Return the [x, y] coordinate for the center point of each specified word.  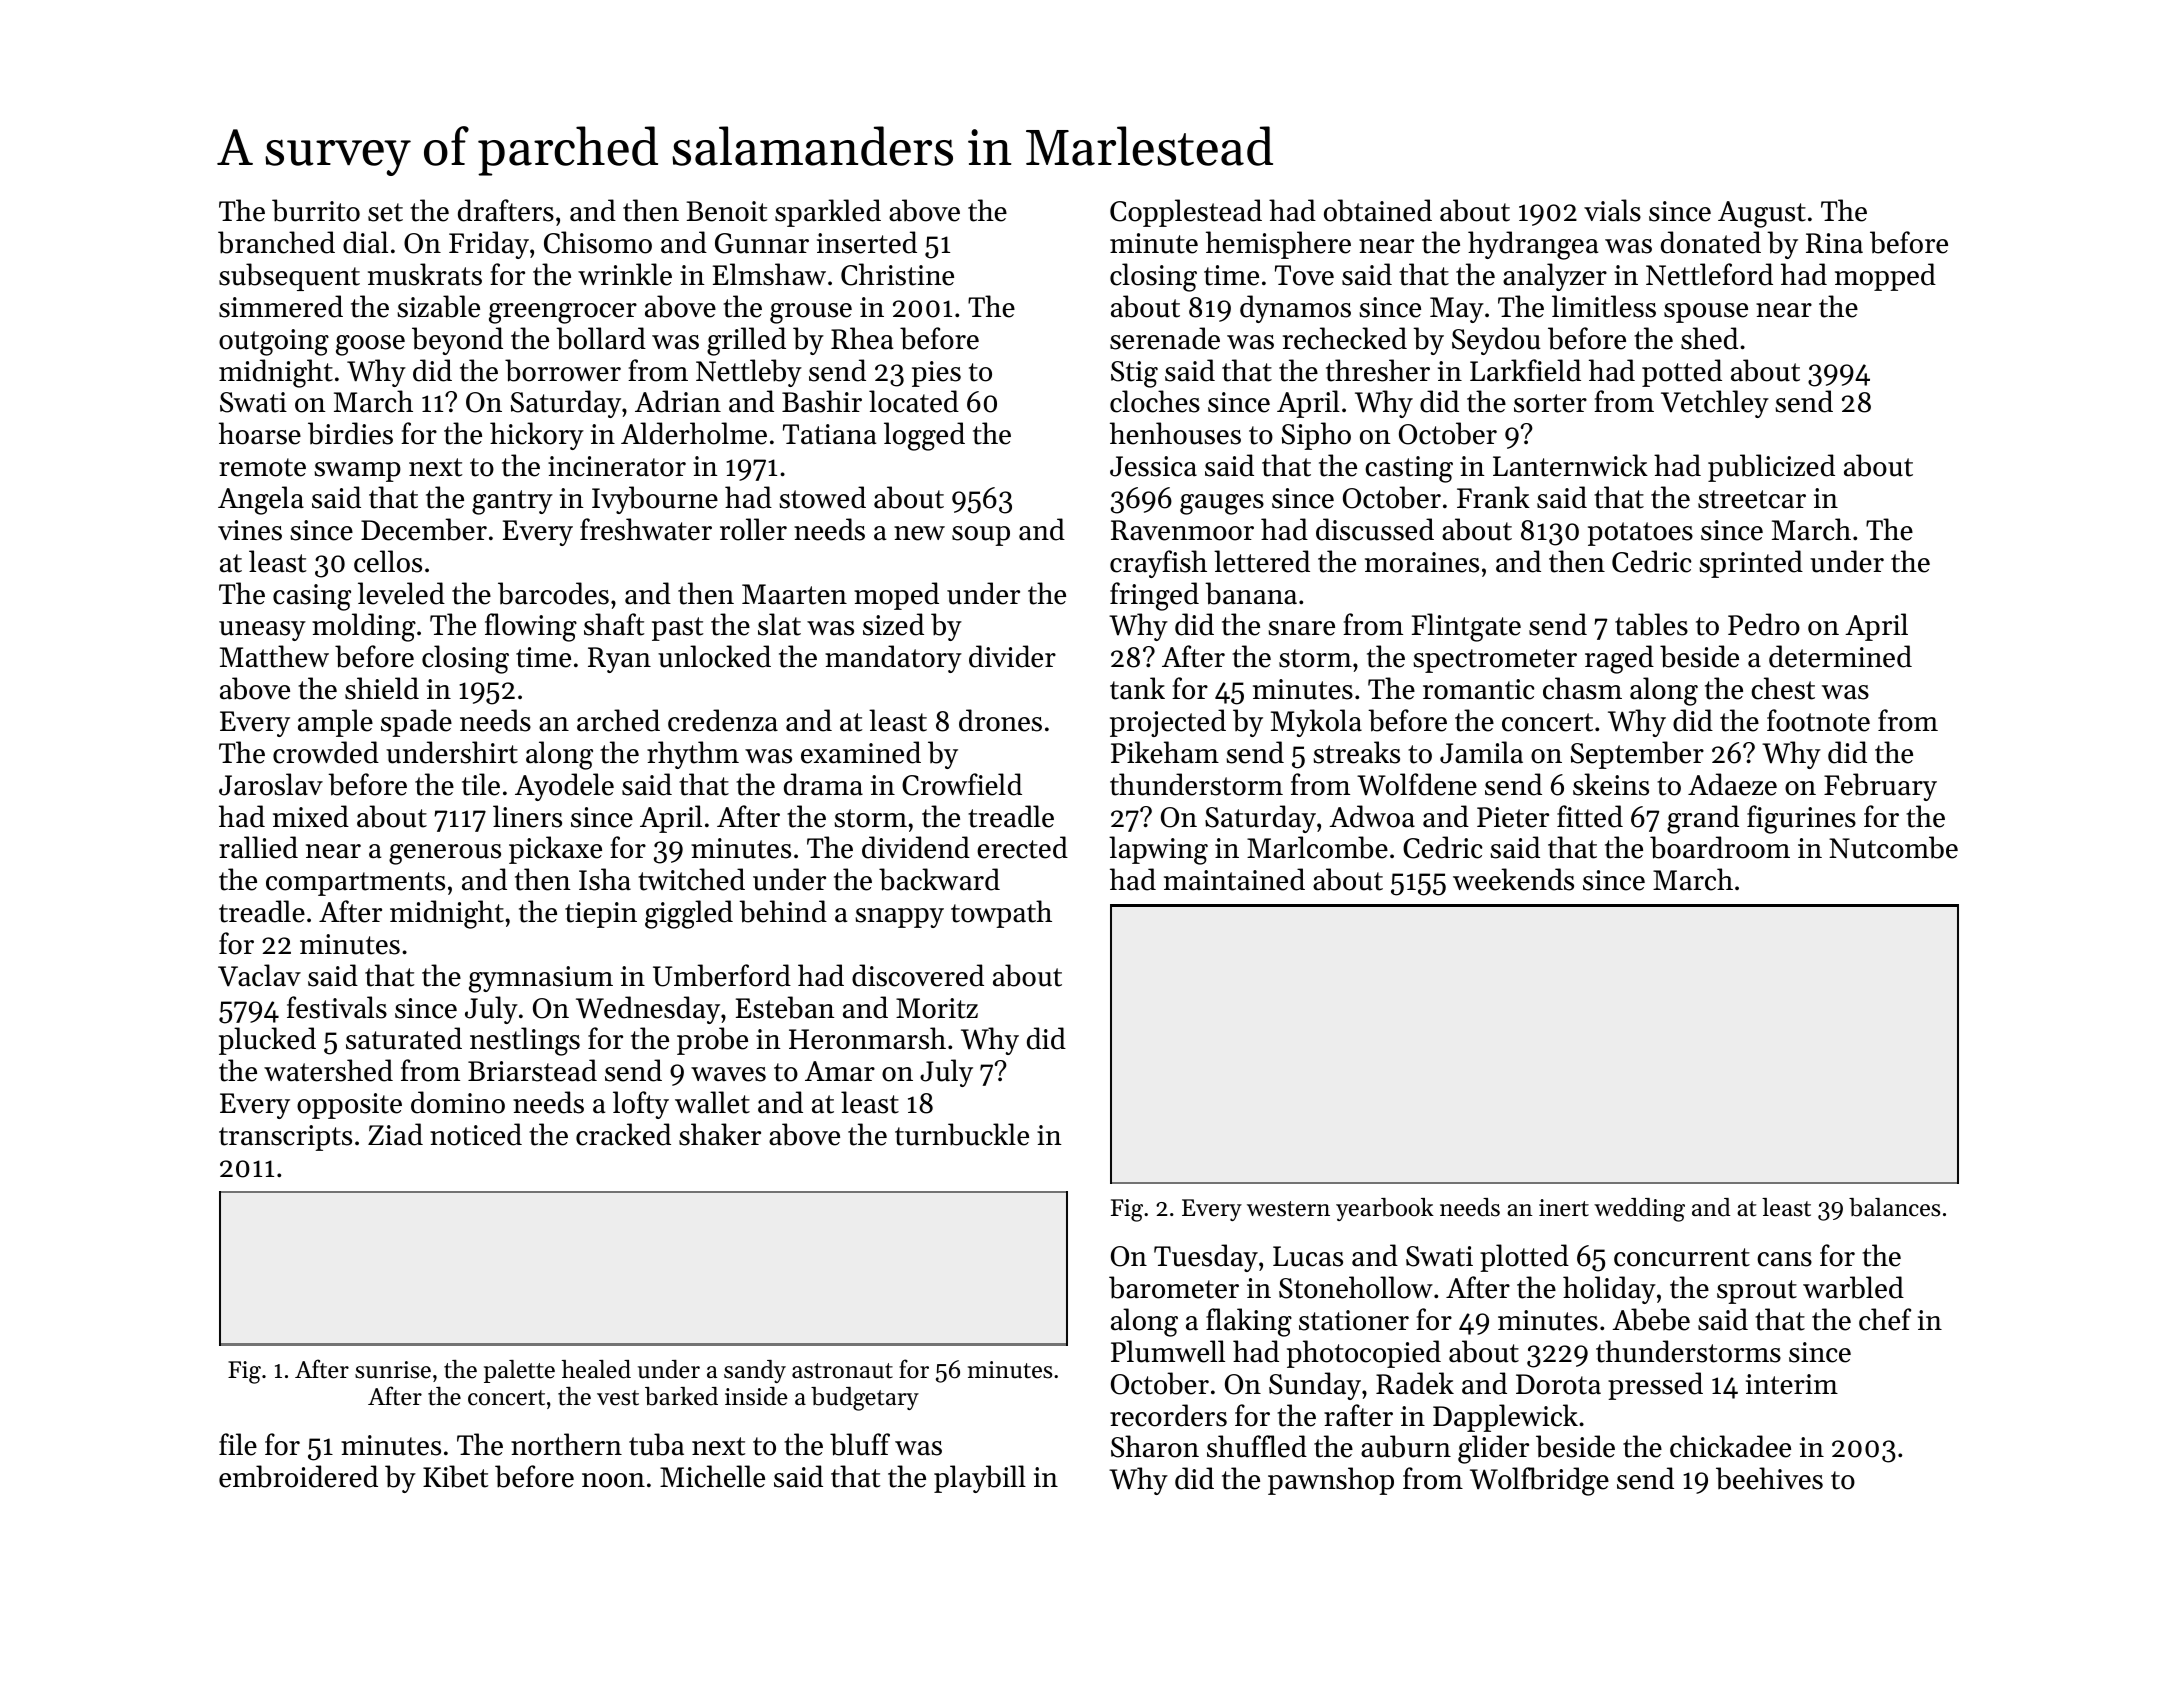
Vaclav [259, 975]
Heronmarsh [867, 1038]
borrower [563, 370]
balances [1894, 1207]
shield [382, 688]
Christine [897, 274]
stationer [1354, 1320]
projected [1168, 723]
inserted [867, 242]
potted [1682, 373]
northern [566, 1444]
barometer [1174, 1287]
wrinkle [625, 274]
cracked [623, 1134]
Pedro [1764, 624]
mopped [1885, 277]
